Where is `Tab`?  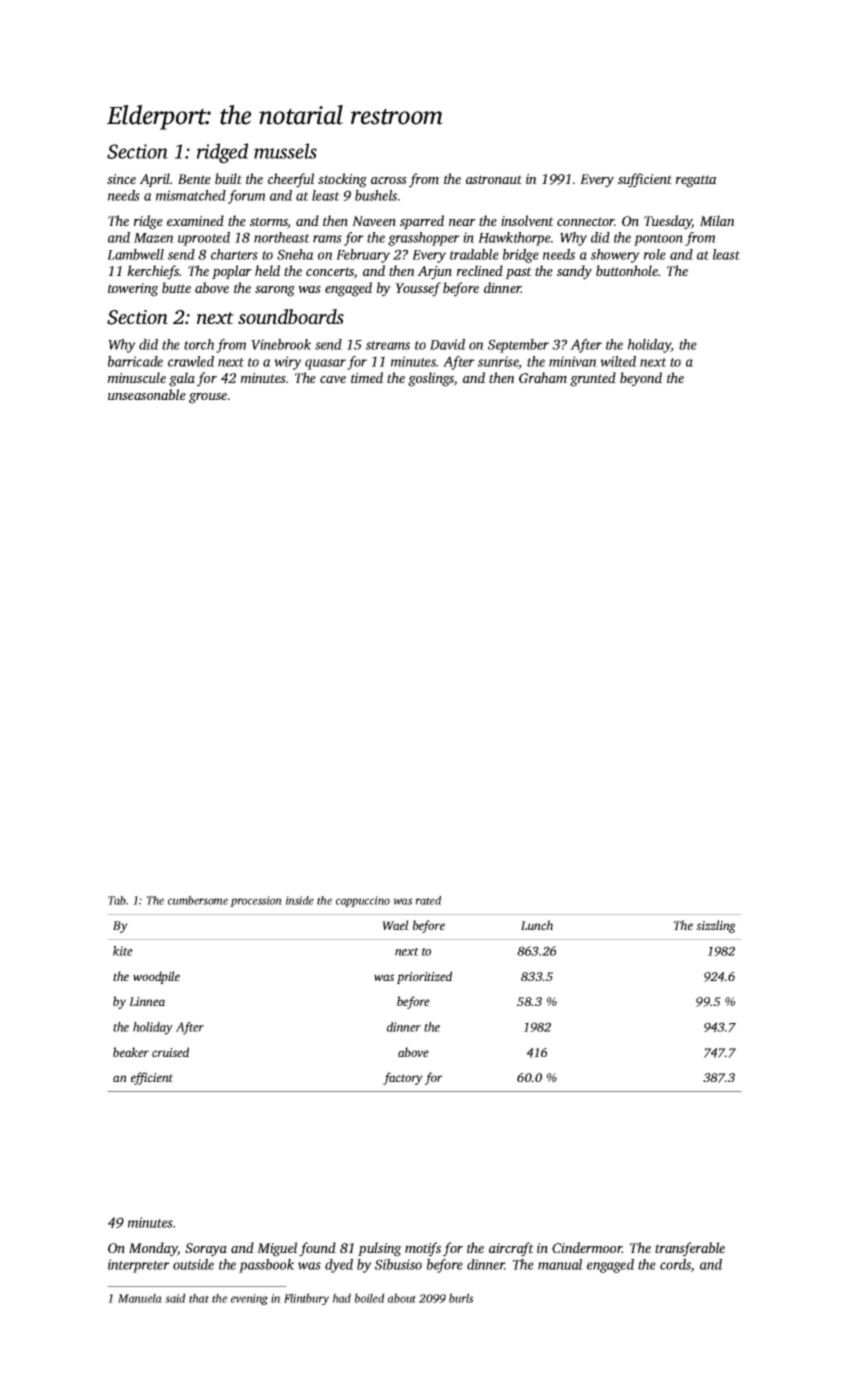
Tab is located at coordinates (117, 900).
